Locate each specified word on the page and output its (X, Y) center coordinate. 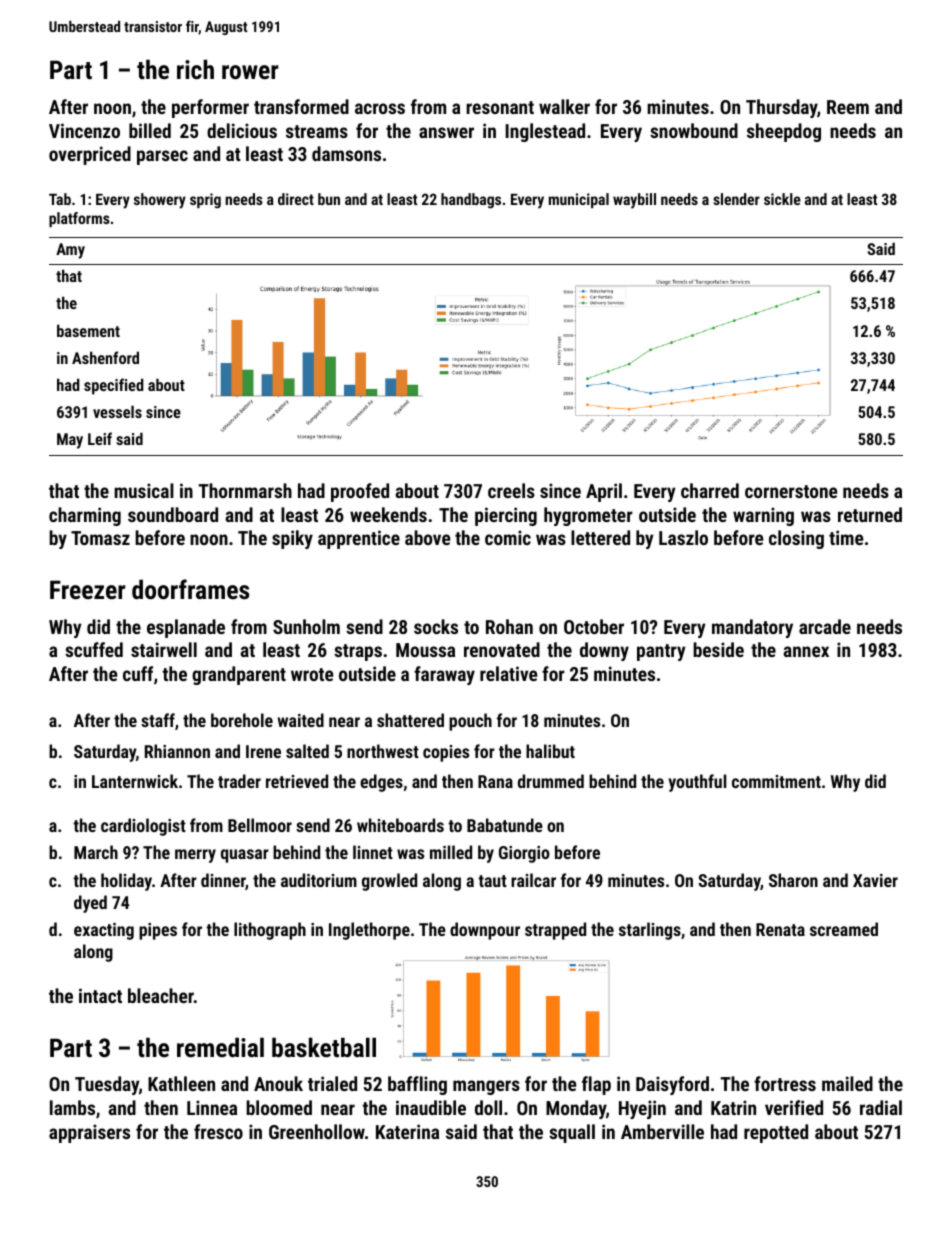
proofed (360, 492)
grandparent (239, 675)
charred (710, 490)
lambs (72, 1107)
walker (564, 106)
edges (381, 783)
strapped (555, 931)
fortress (785, 1083)
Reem (848, 107)
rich (195, 69)
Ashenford (105, 357)
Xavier (875, 880)
